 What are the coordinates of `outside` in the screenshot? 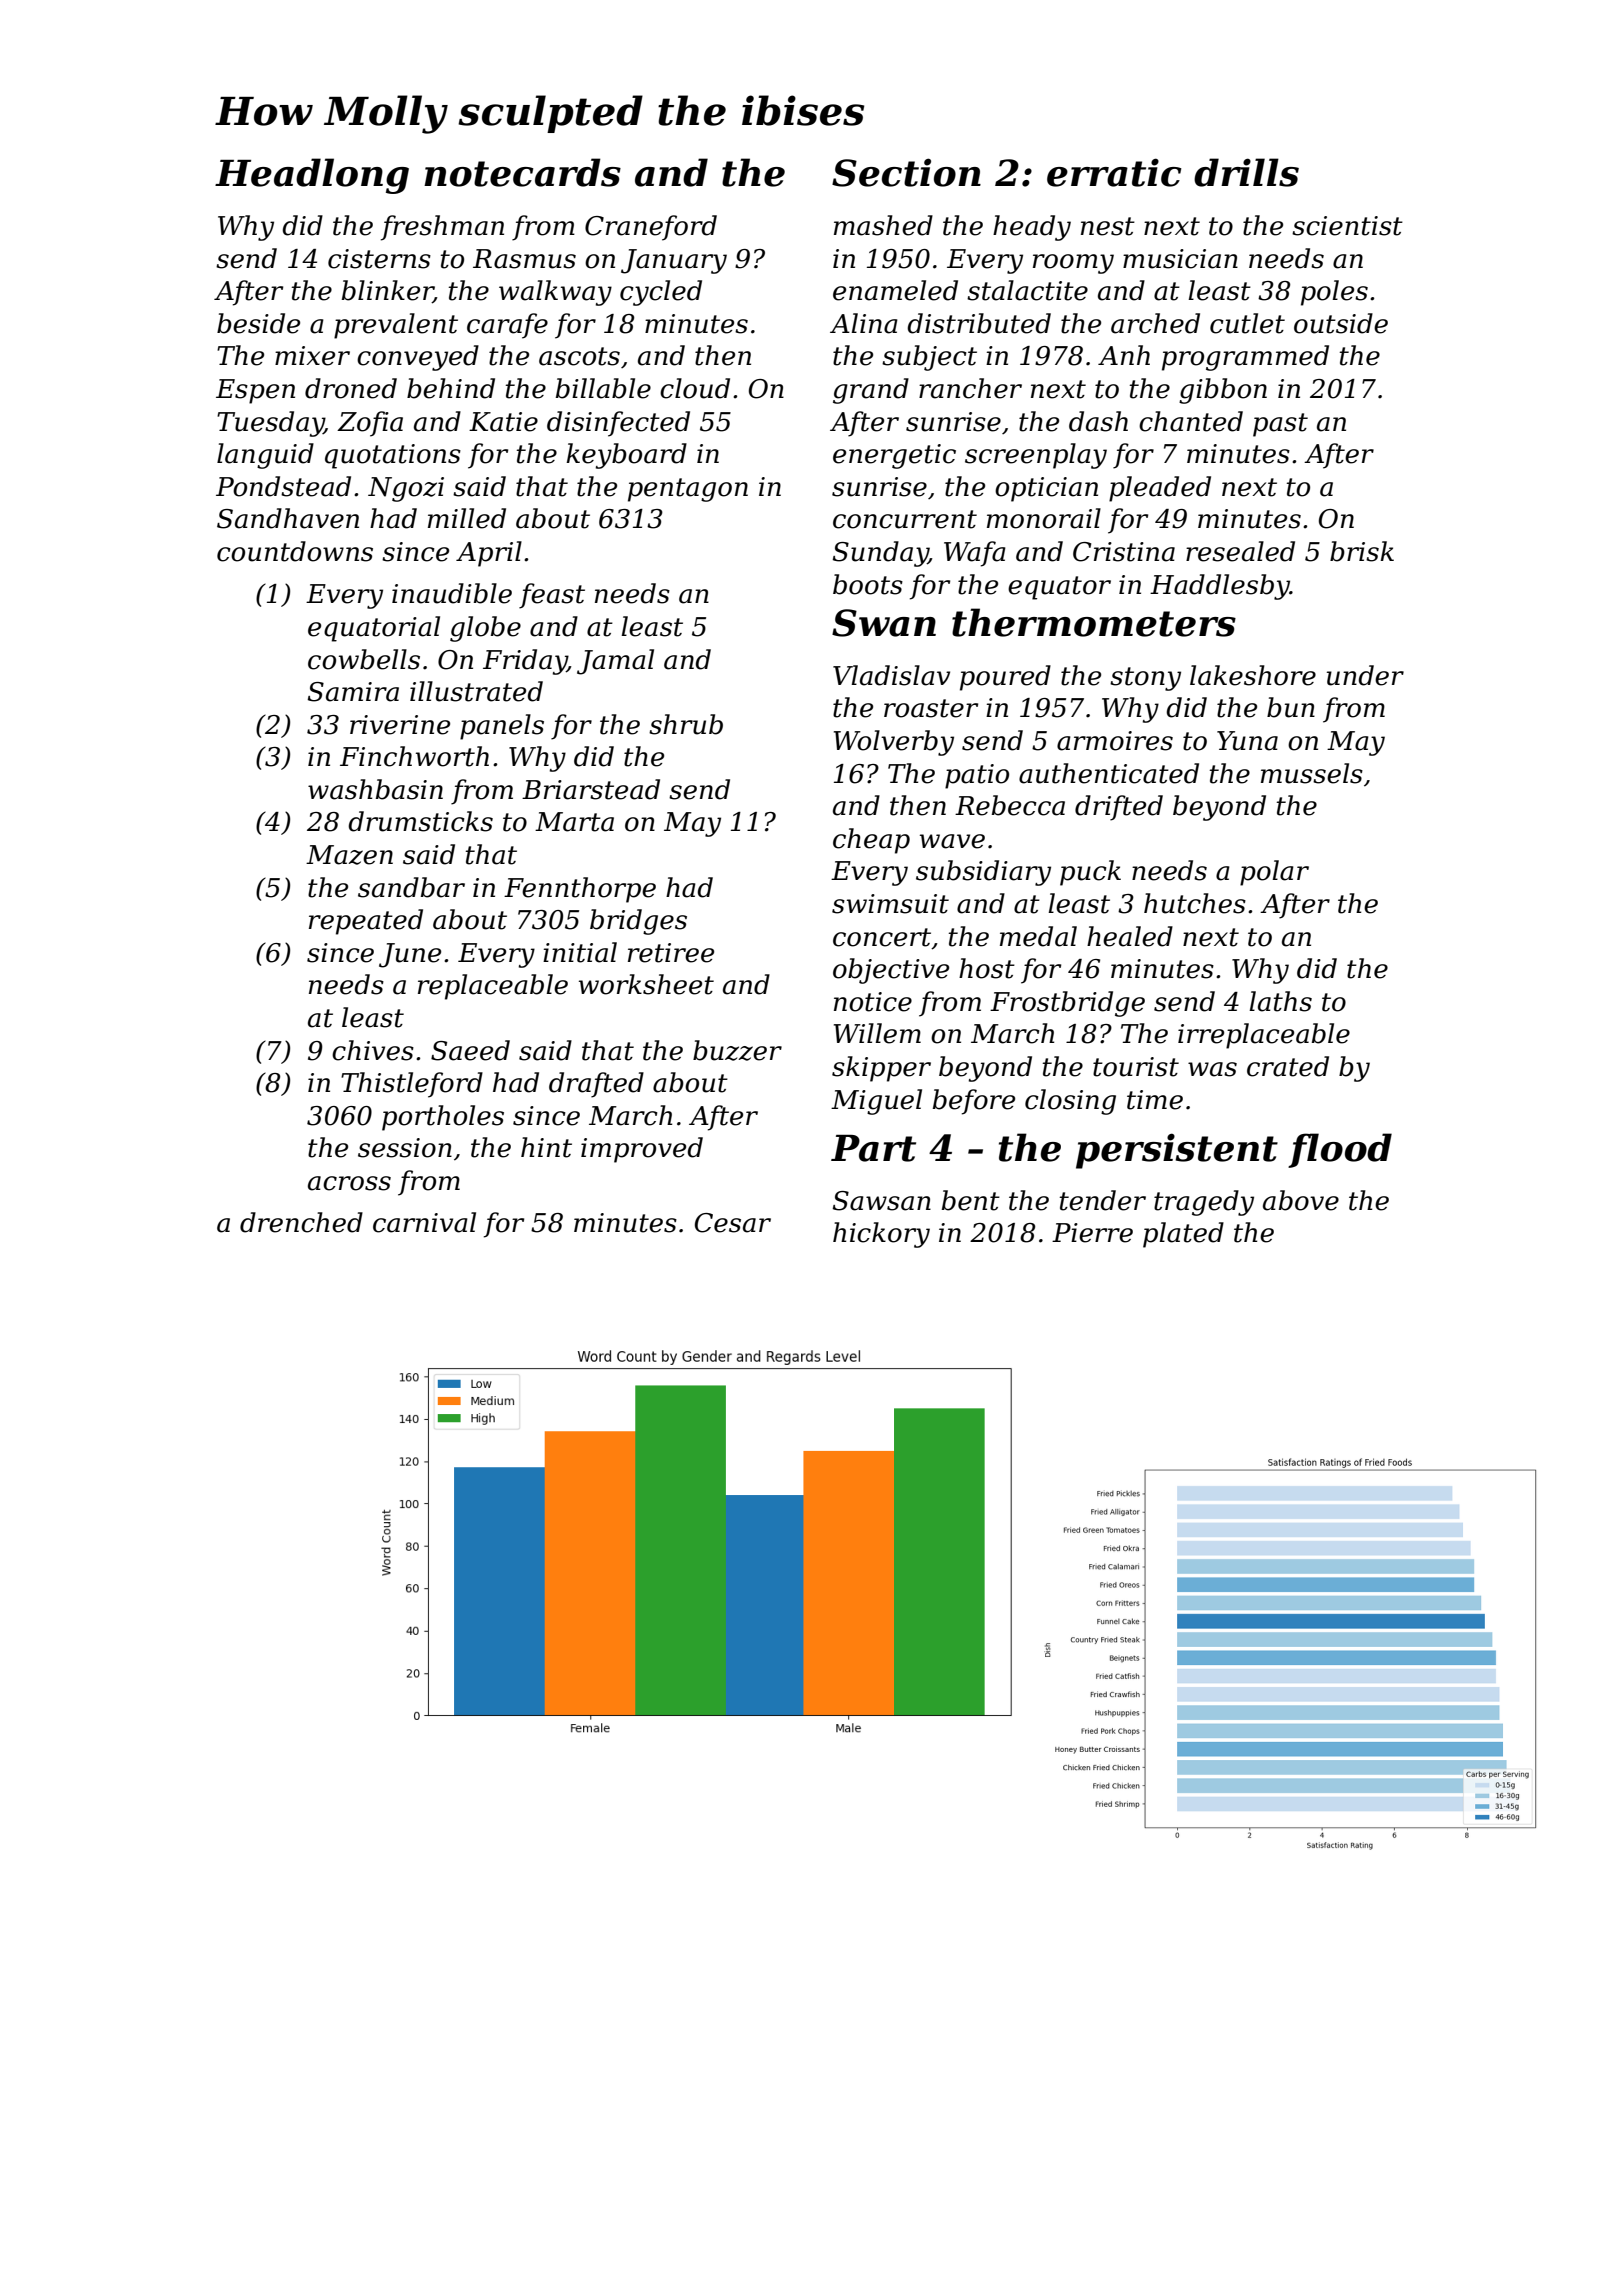 It's located at (1341, 323).
